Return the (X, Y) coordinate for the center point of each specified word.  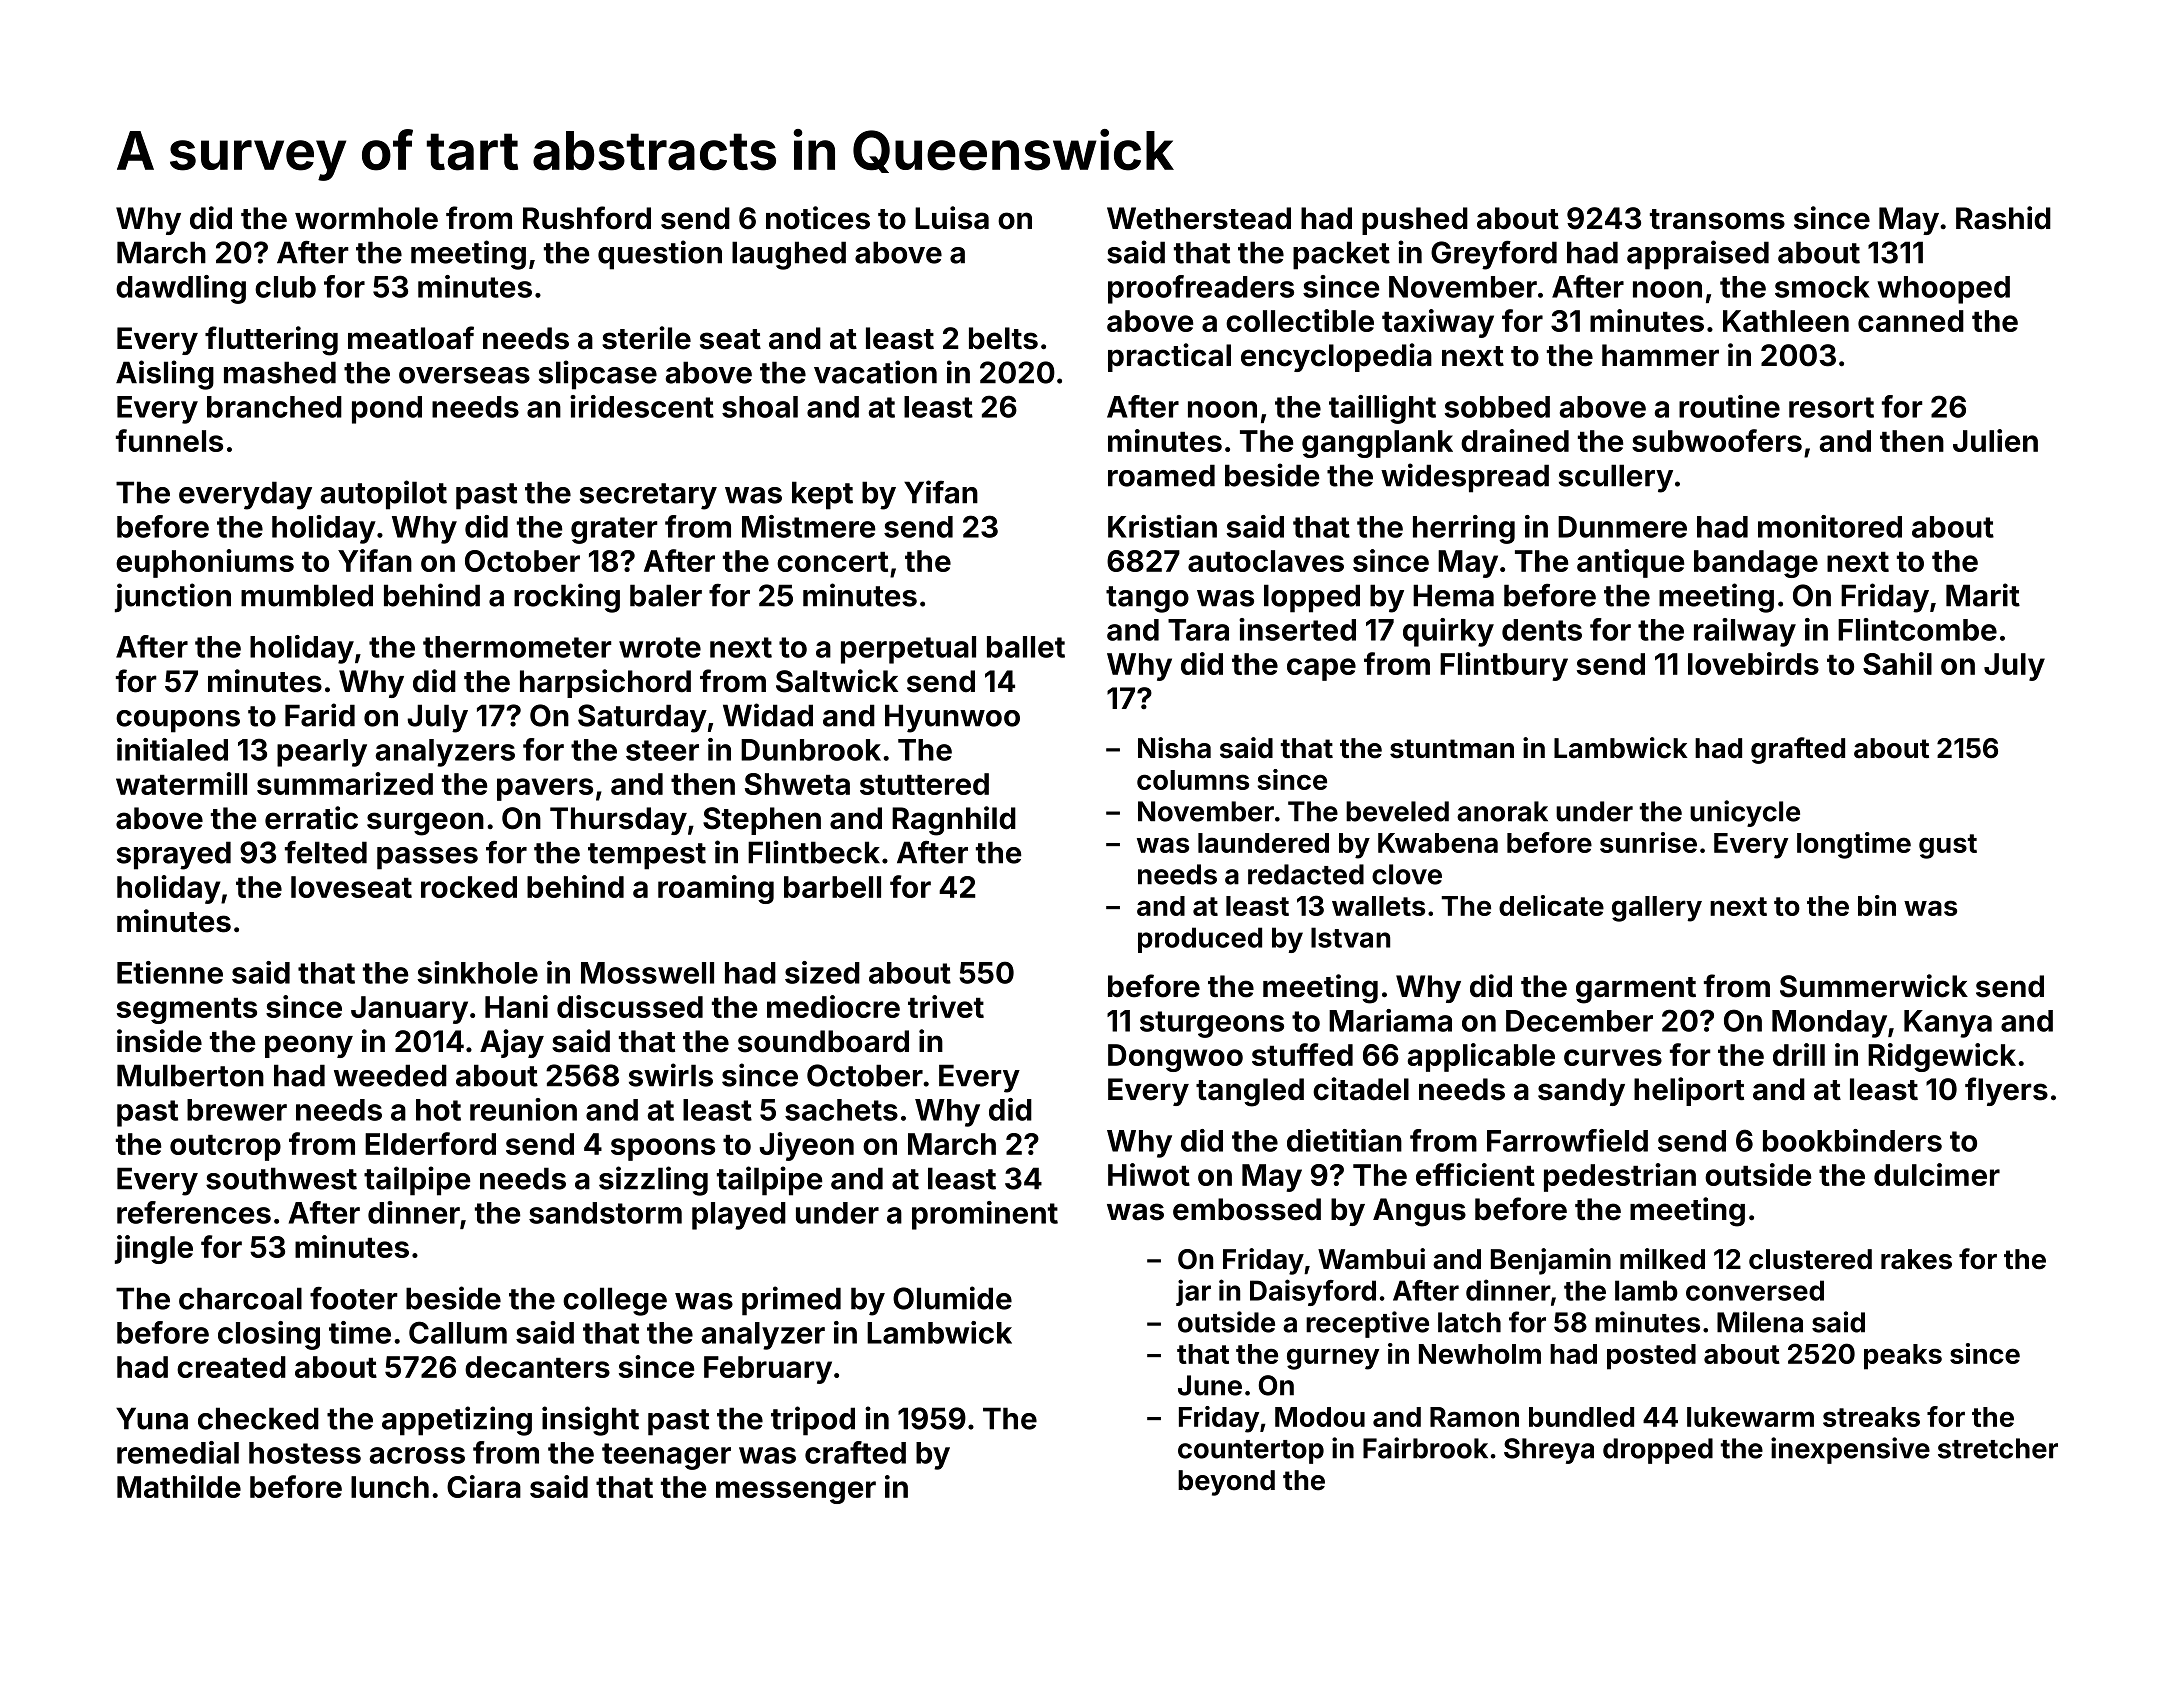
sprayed (174, 855)
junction (173, 598)
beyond (1226, 1483)
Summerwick (1874, 986)
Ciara (484, 1486)
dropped (1658, 1451)
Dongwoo (1175, 1058)
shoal (760, 407)
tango (1147, 599)
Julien (1995, 440)
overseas (464, 375)
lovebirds (1753, 663)
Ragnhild (954, 821)
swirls (671, 1075)
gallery (1657, 909)
